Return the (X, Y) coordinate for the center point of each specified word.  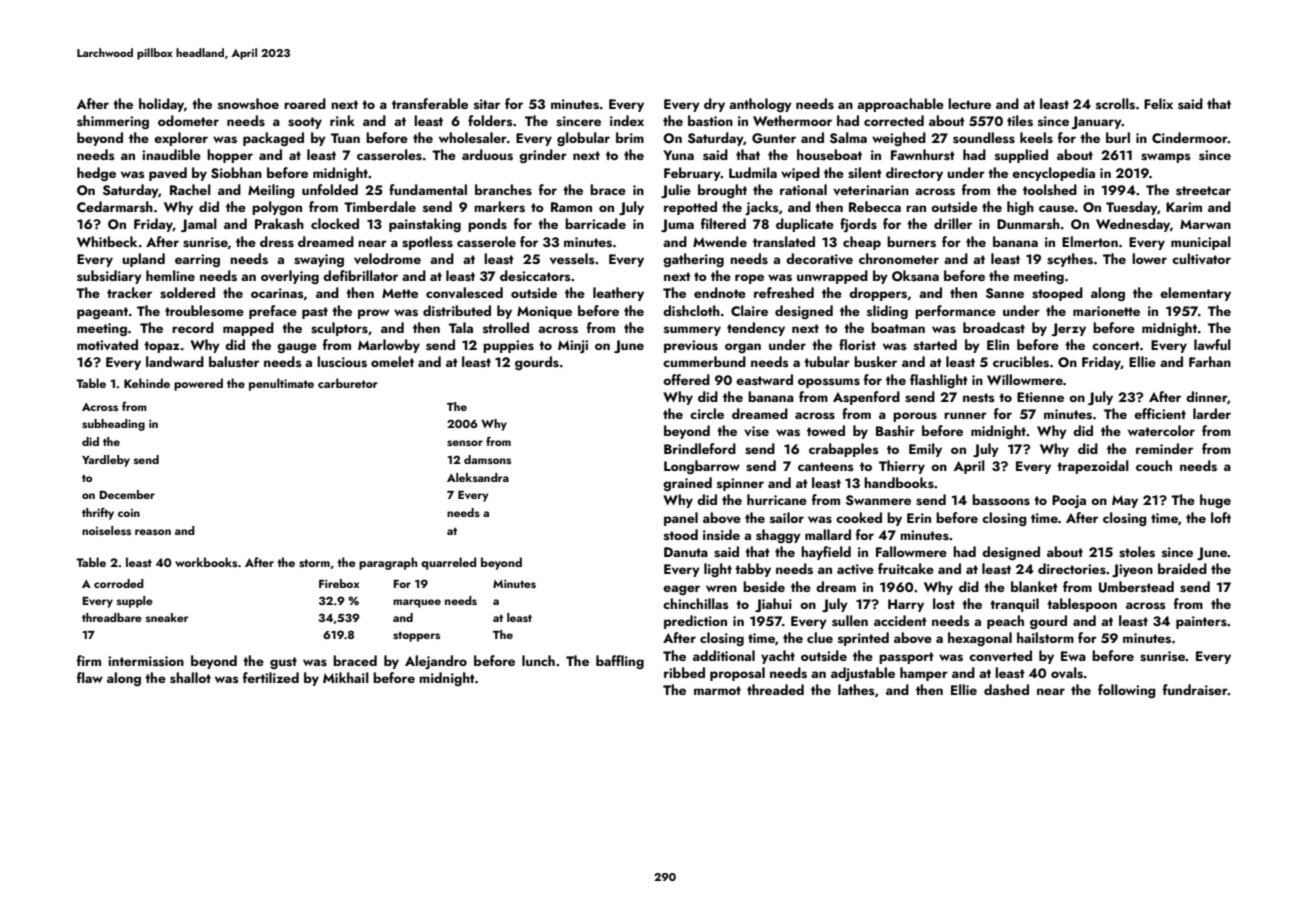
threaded (775, 689)
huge (1215, 501)
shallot (190, 678)
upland (143, 260)
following (1127, 691)
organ (743, 348)
